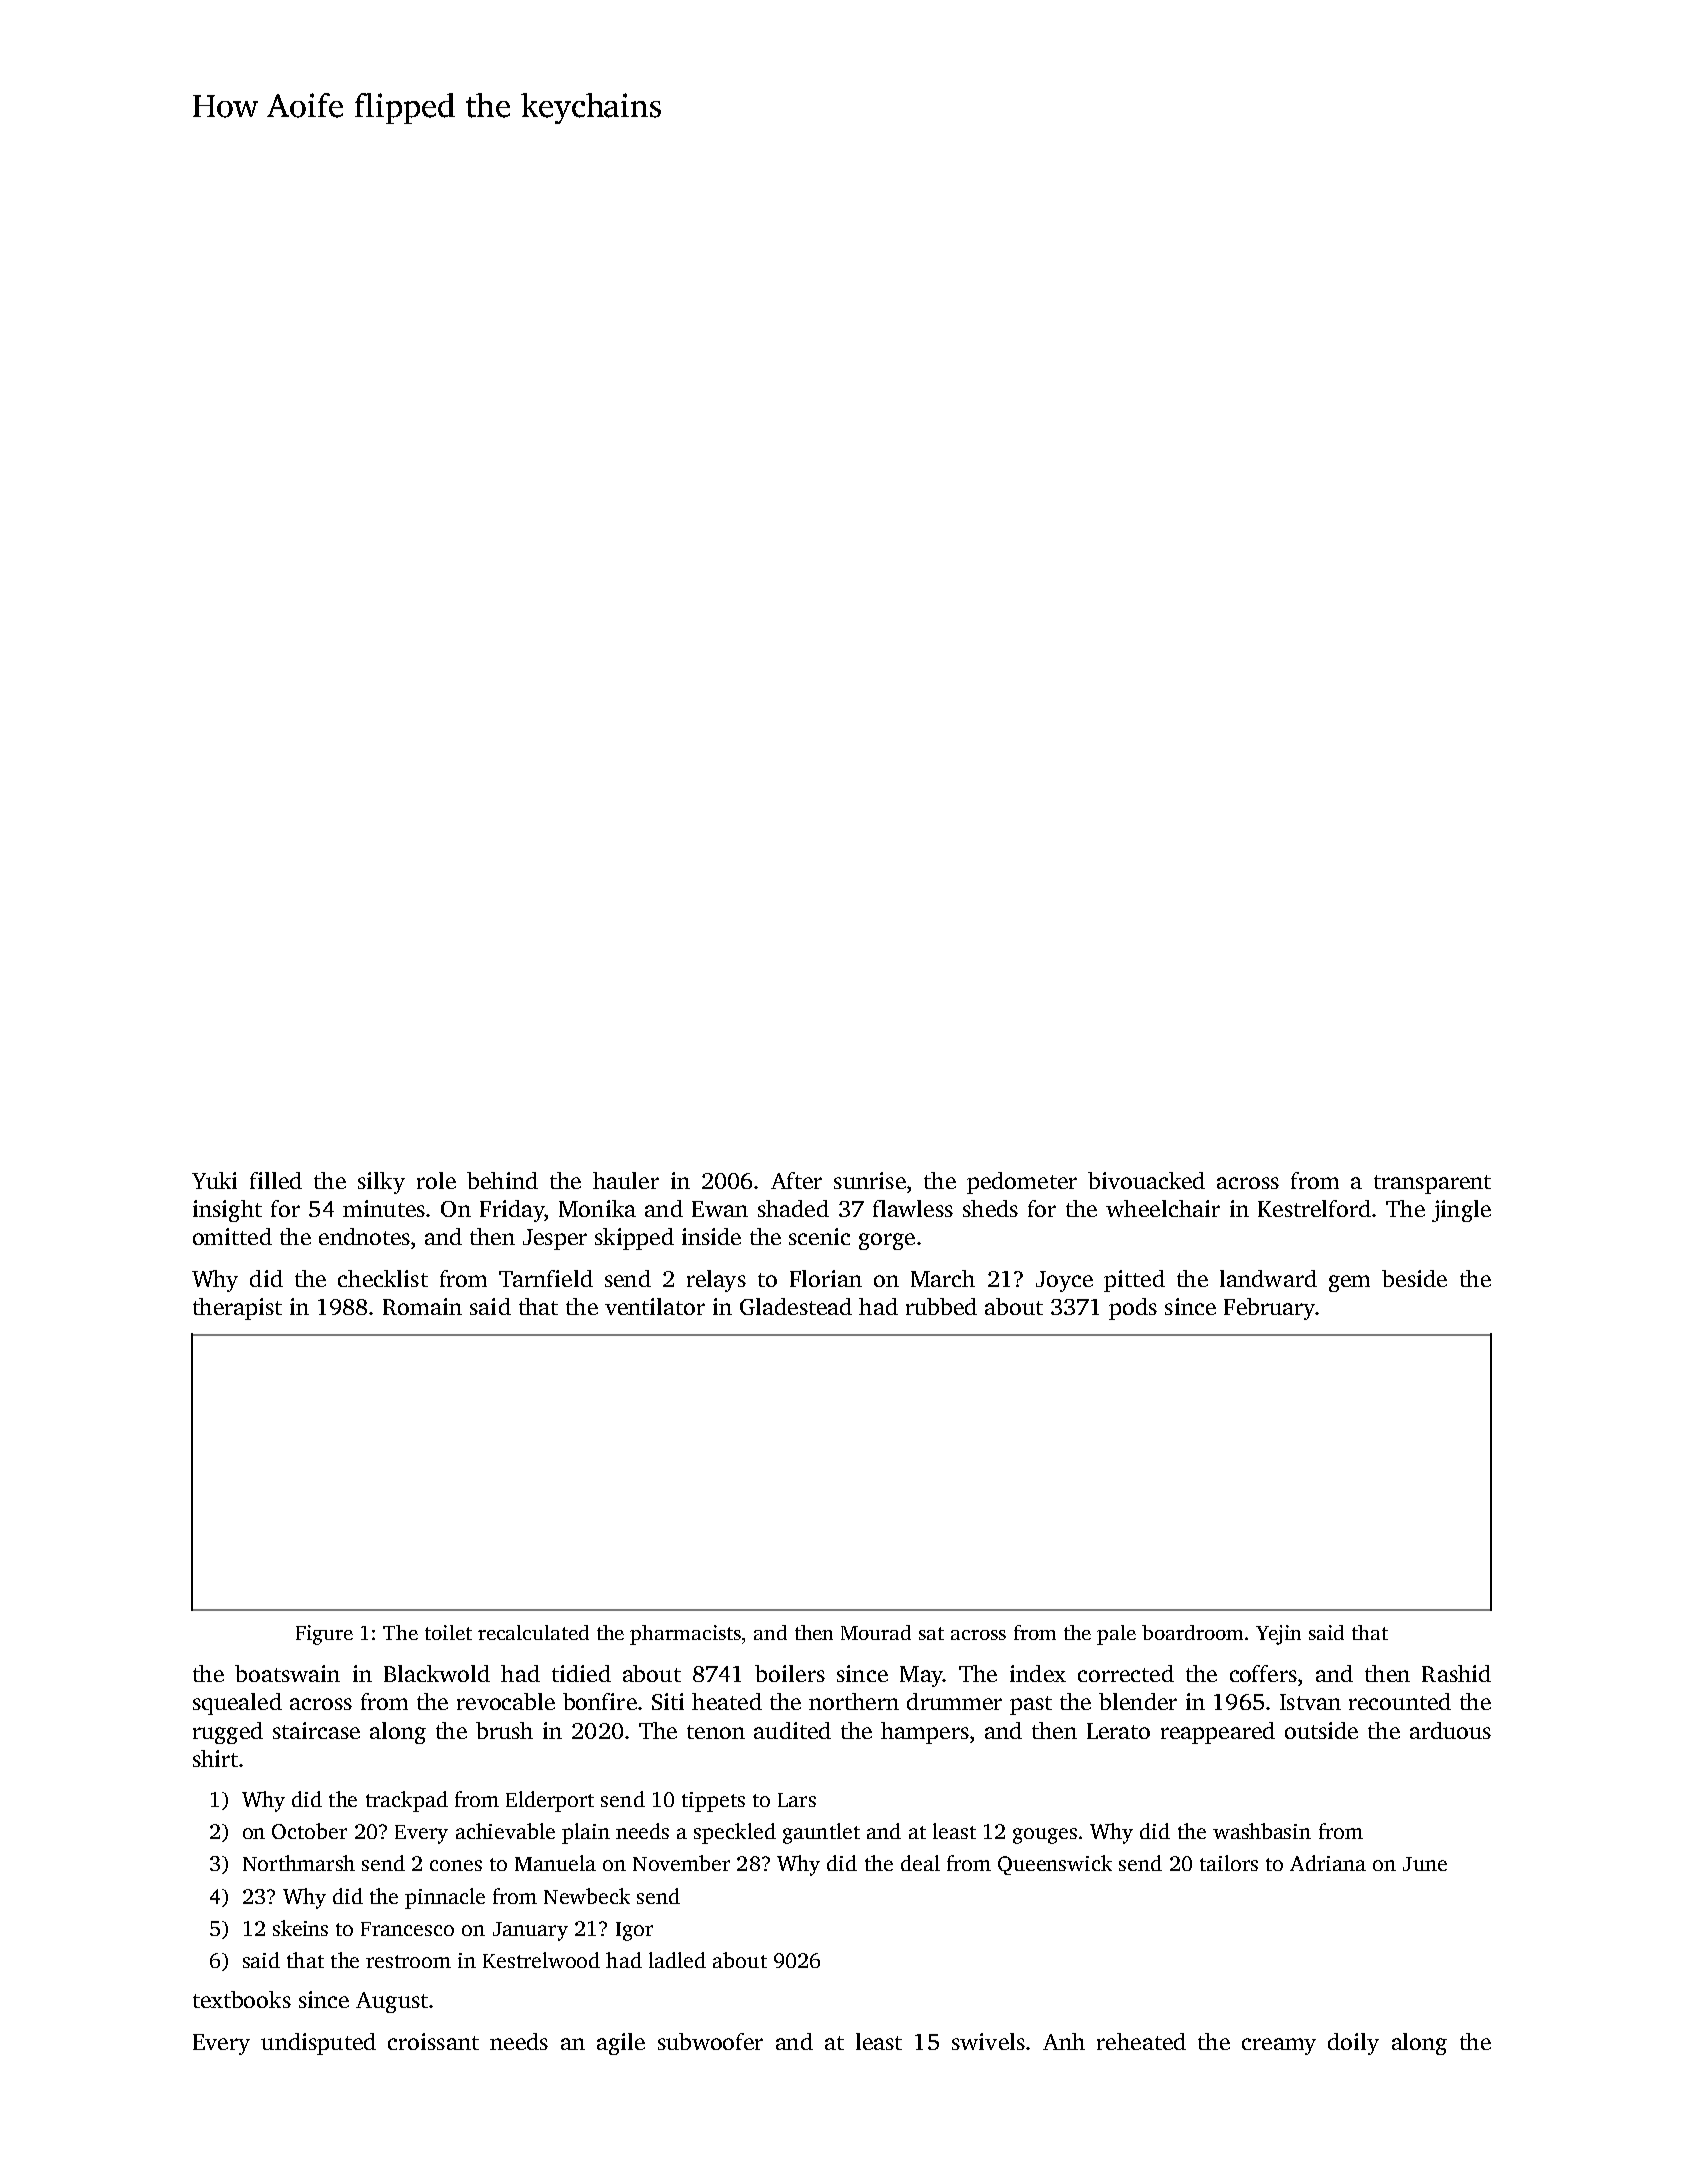 The height and width of the screenshot is (2178, 1683). What do you see at coordinates (1064, 1281) in the screenshot?
I see `Joyce` at bounding box center [1064, 1281].
